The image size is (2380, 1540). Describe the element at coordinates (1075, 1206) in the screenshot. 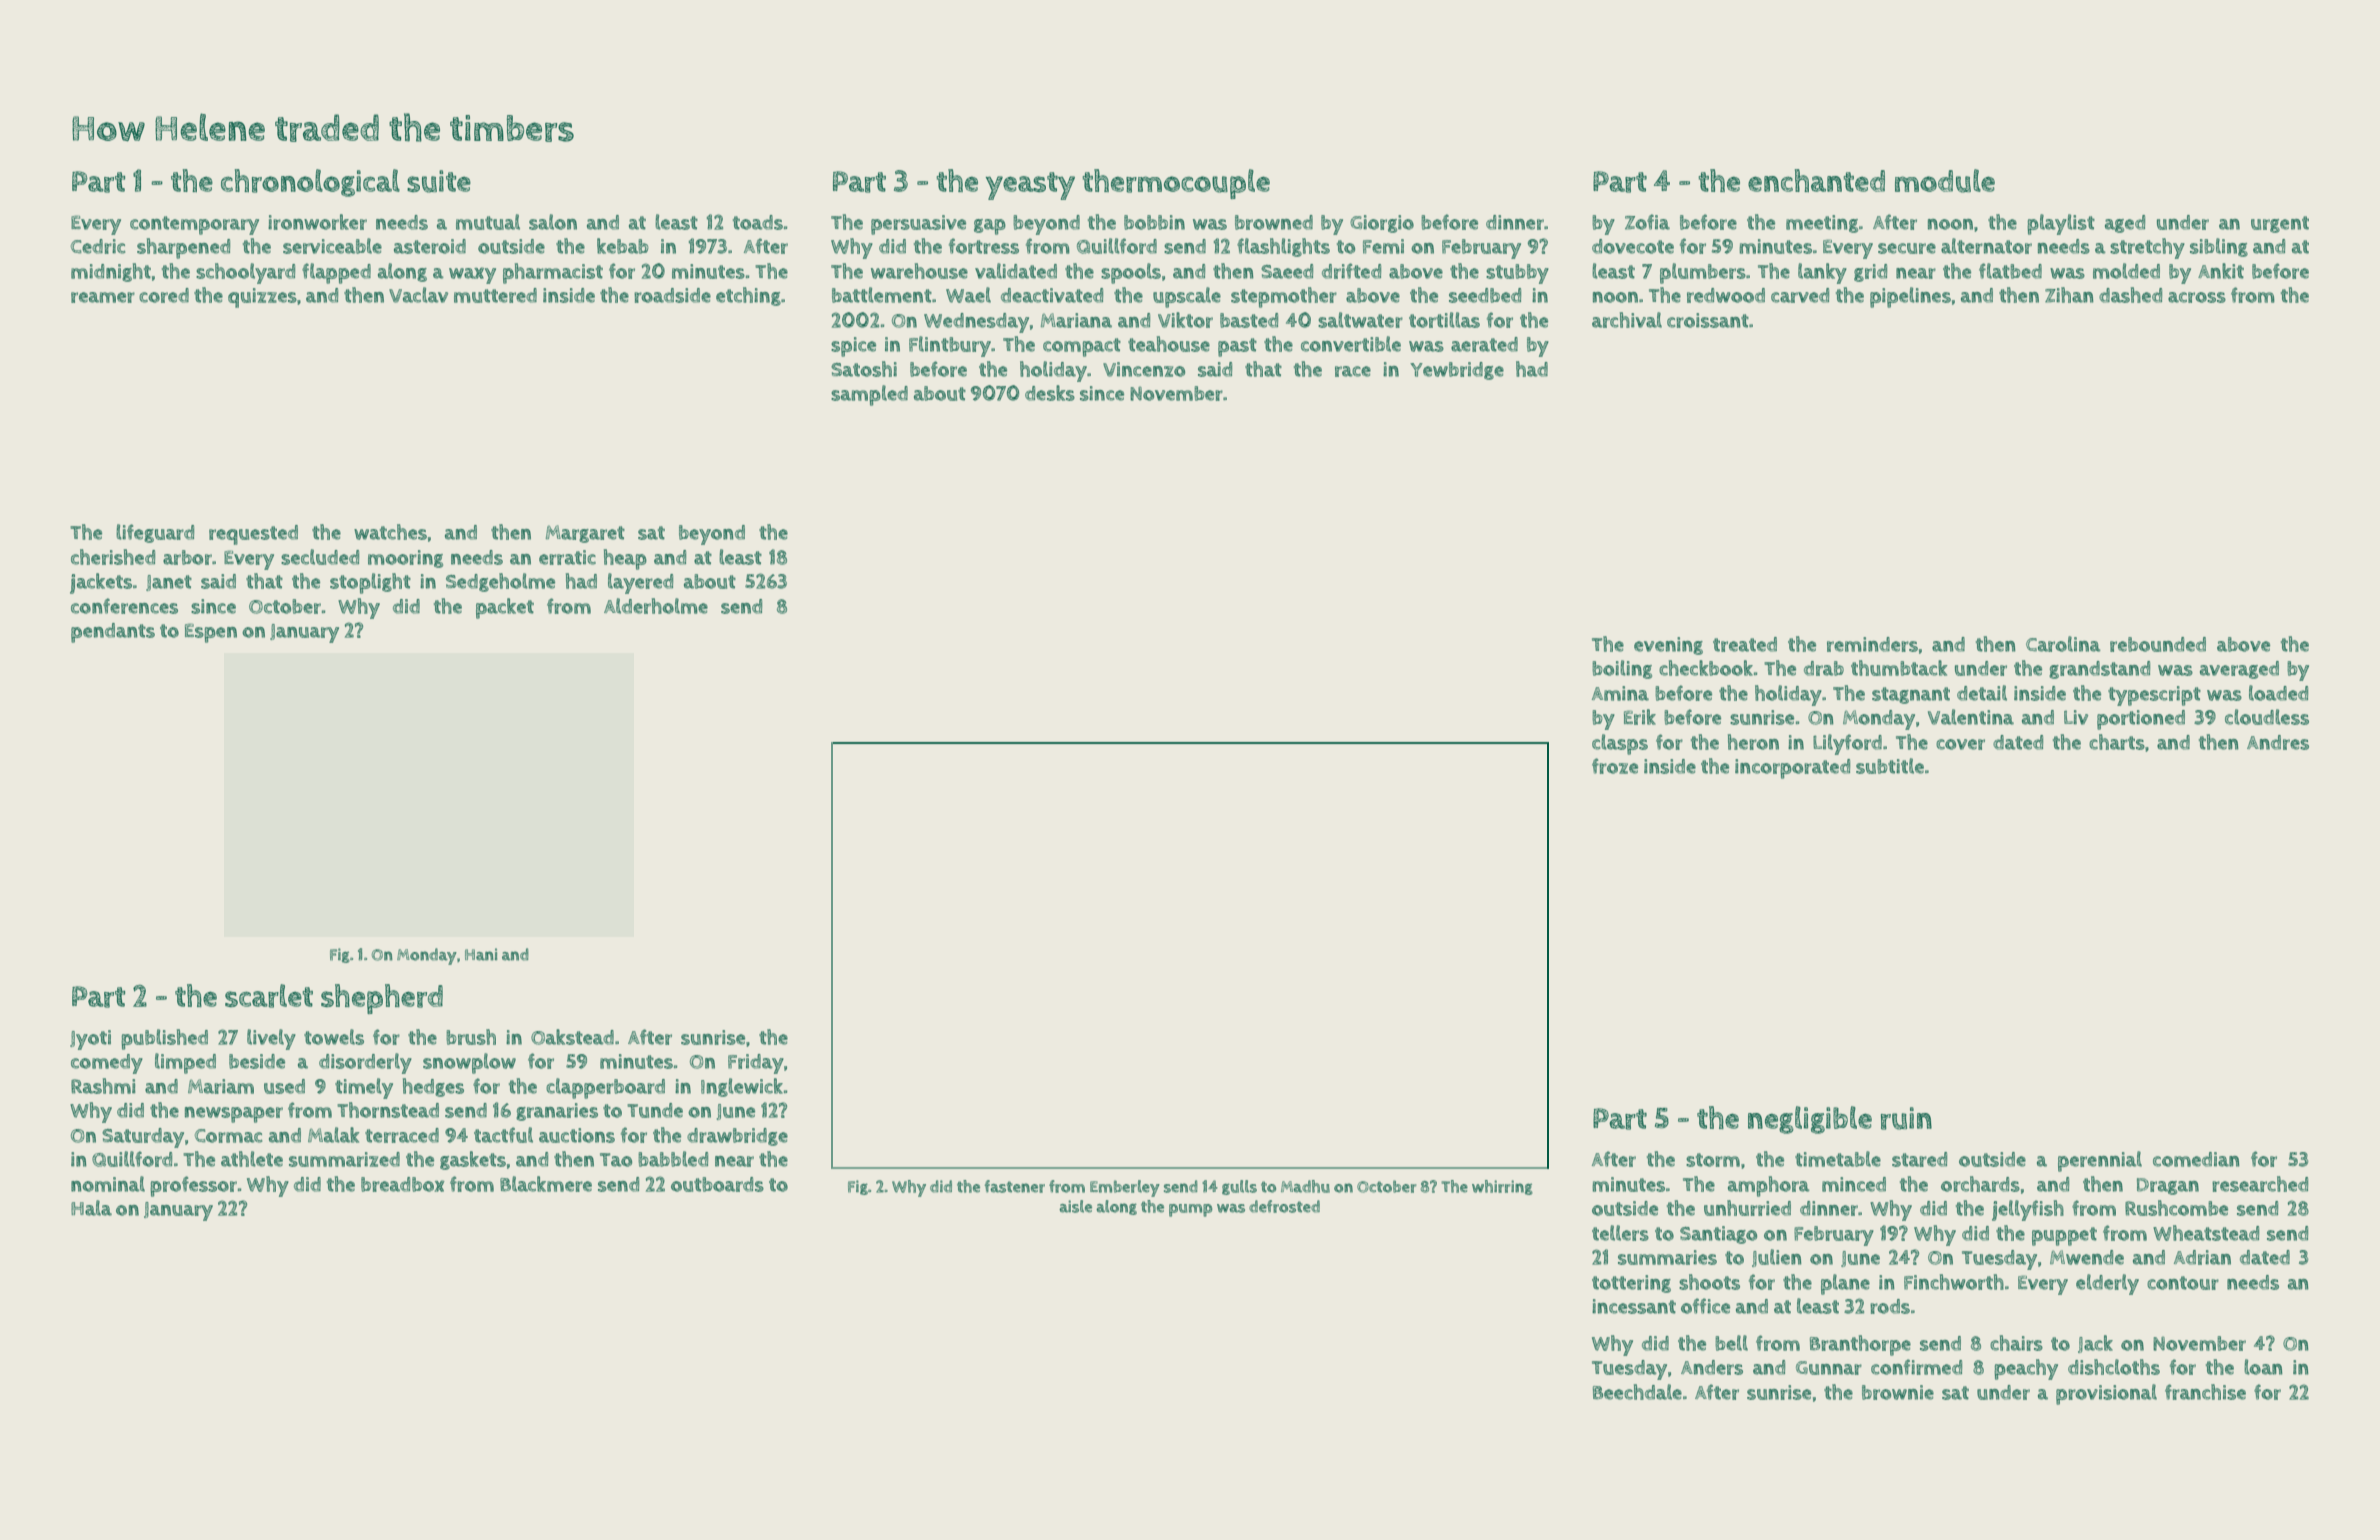

I see `aisle` at that location.
